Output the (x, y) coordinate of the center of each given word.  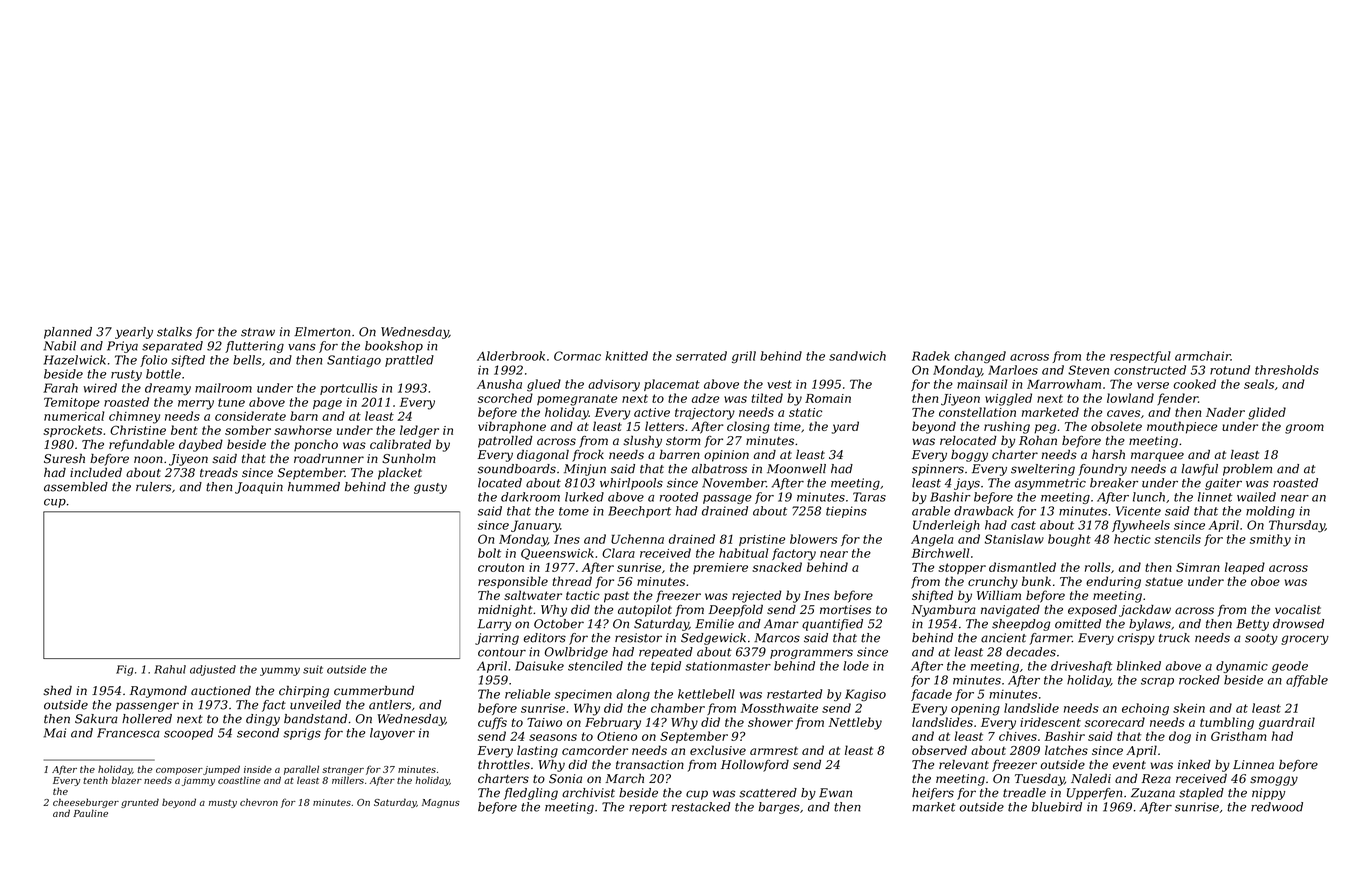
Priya (122, 347)
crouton (501, 567)
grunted (140, 803)
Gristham (1238, 736)
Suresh (64, 459)
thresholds (1287, 370)
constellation (977, 412)
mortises (845, 610)
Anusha (499, 384)
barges (779, 808)
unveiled (315, 705)
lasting (537, 751)
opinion (726, 456)
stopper (962, 569)
